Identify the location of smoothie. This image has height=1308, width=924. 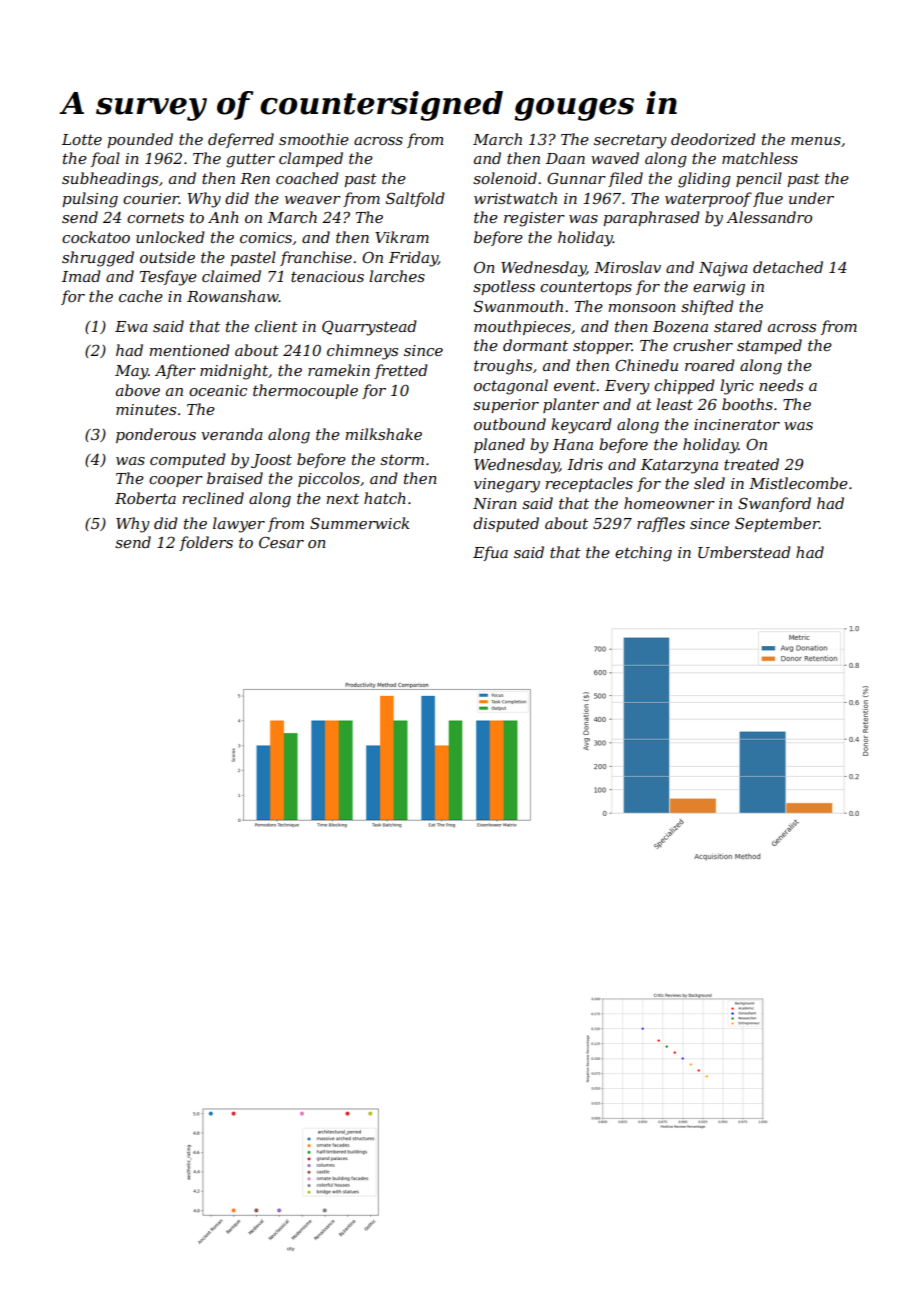
(314, 139).
